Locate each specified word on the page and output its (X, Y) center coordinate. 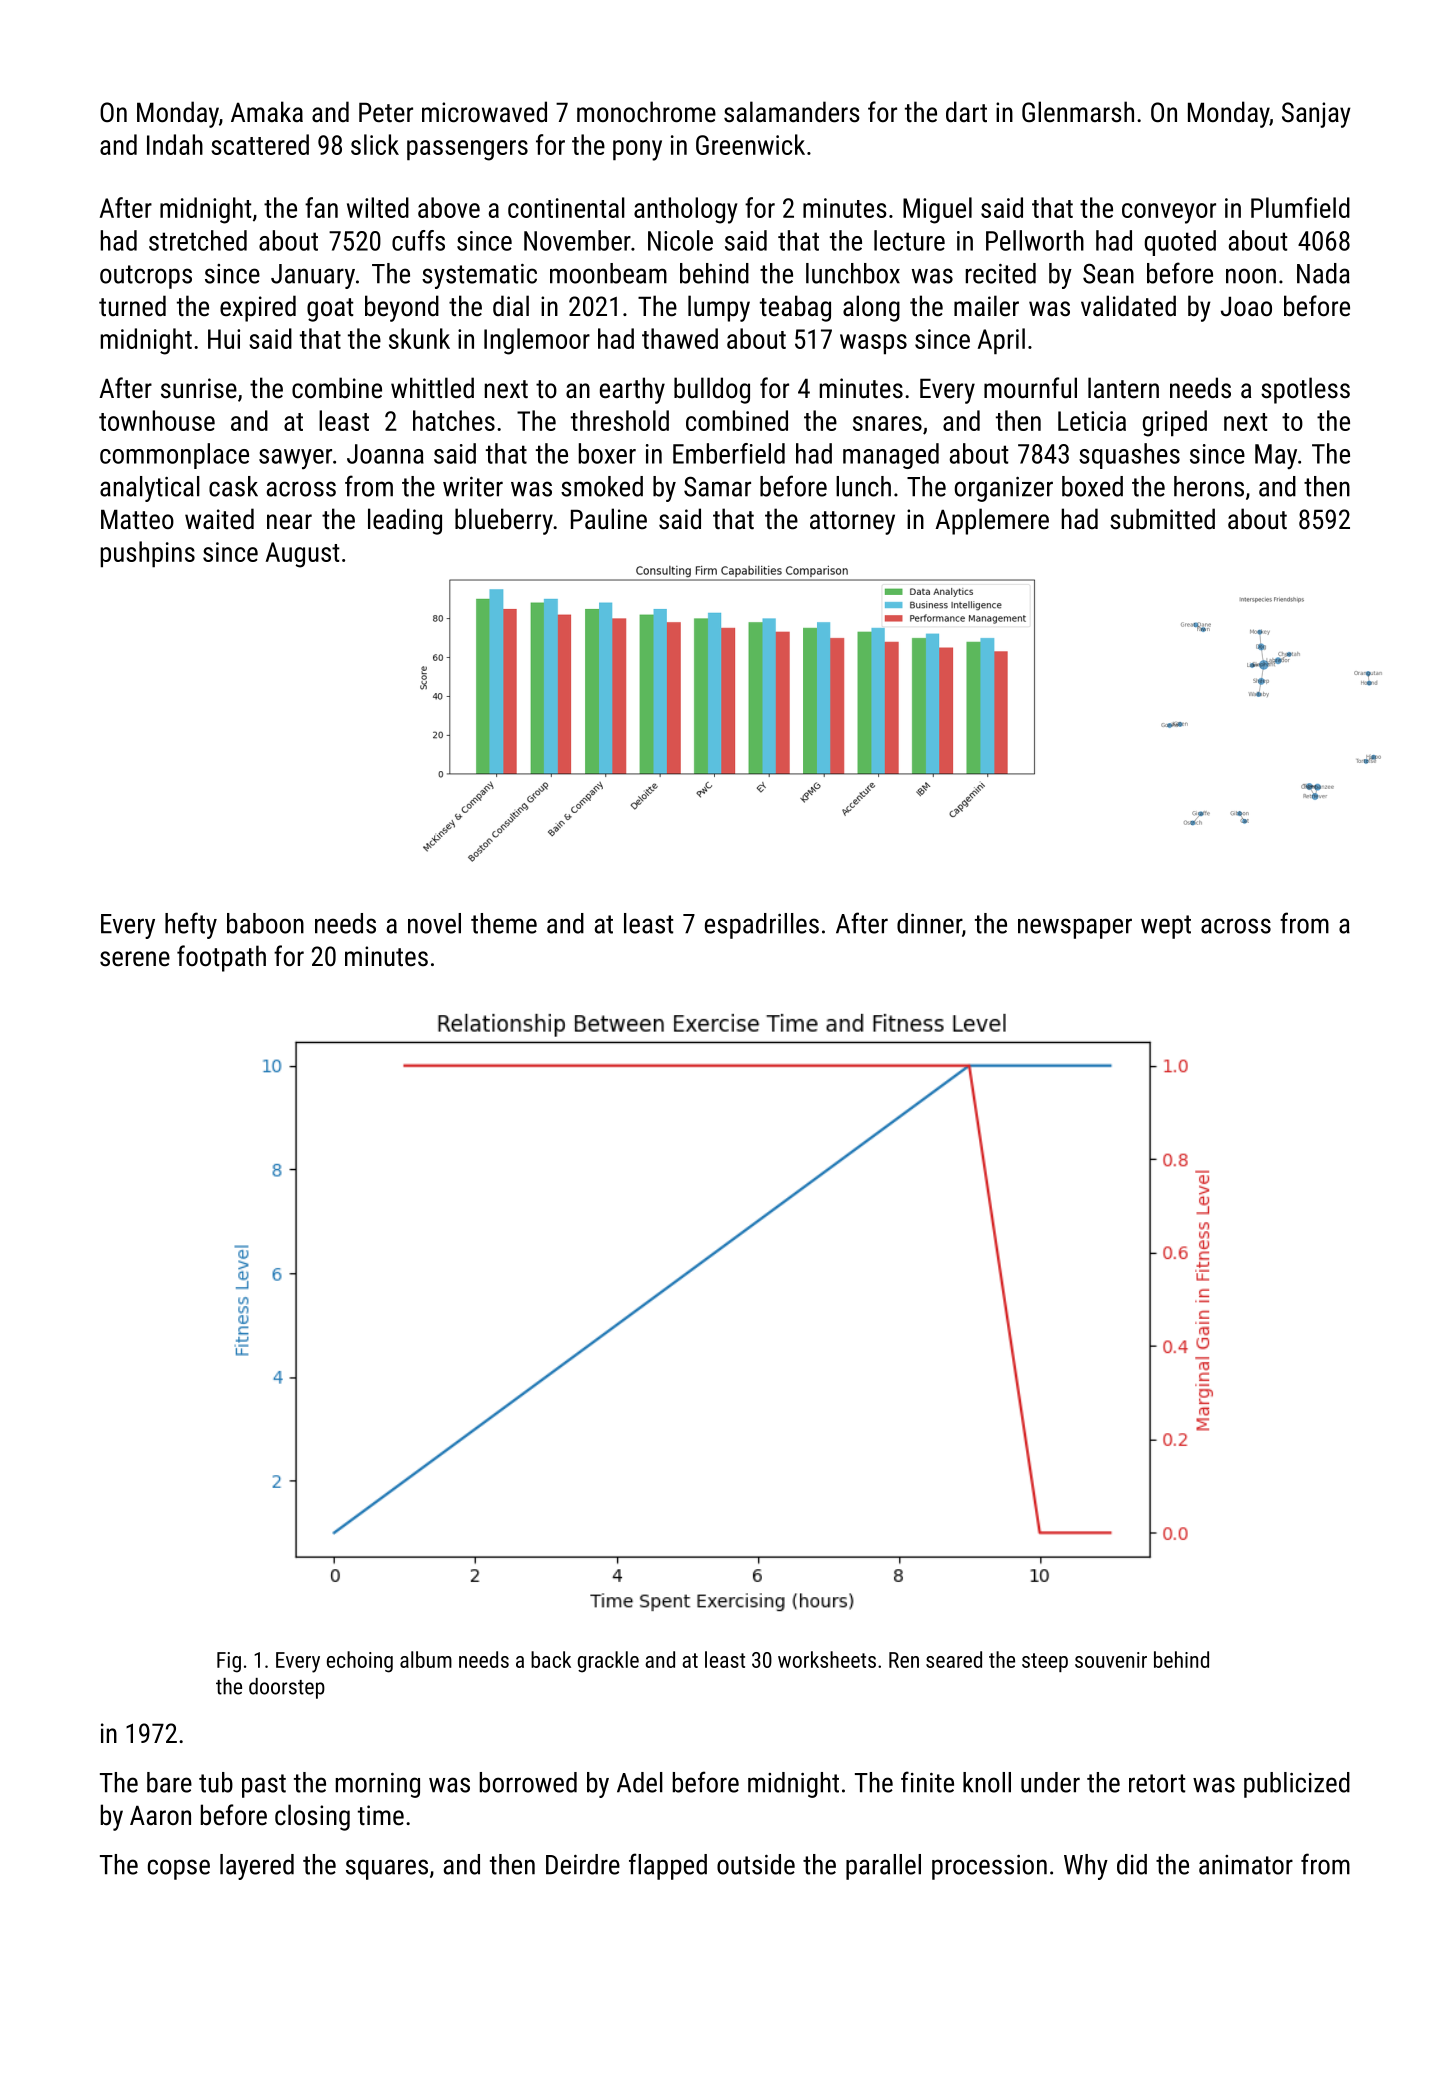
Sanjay (1316, 115)
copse (179, 1869)
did (1132, 1864)
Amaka (267, 111)
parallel (883, 1867)
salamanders (792, 112)
